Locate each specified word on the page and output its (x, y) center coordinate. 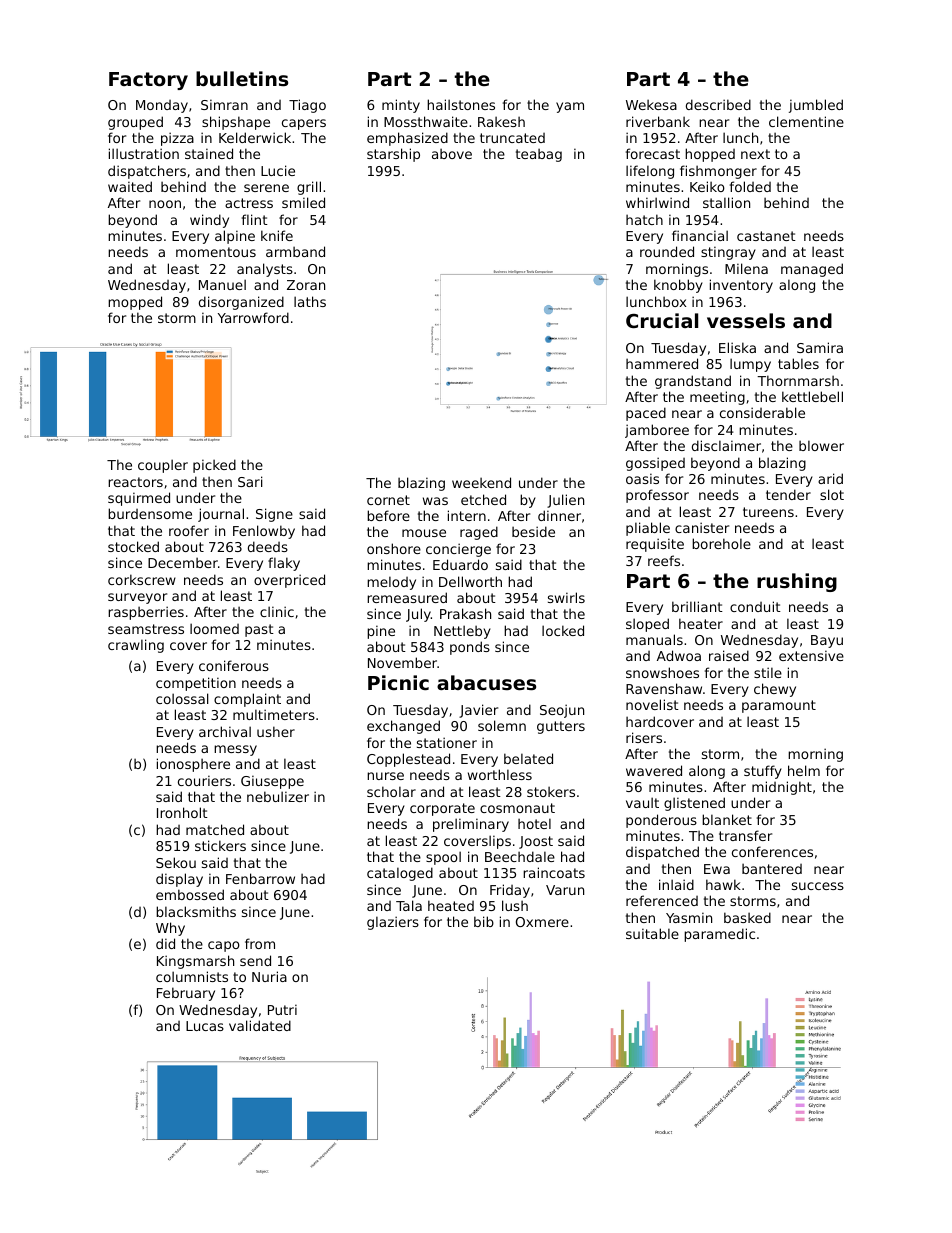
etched (483, 499)
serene (266, 188)
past (259, 630)
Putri (282, 1009)
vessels (746, 320)
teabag (539, 155)
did (165, 943)
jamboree (657, 431)
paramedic (719, 935)
